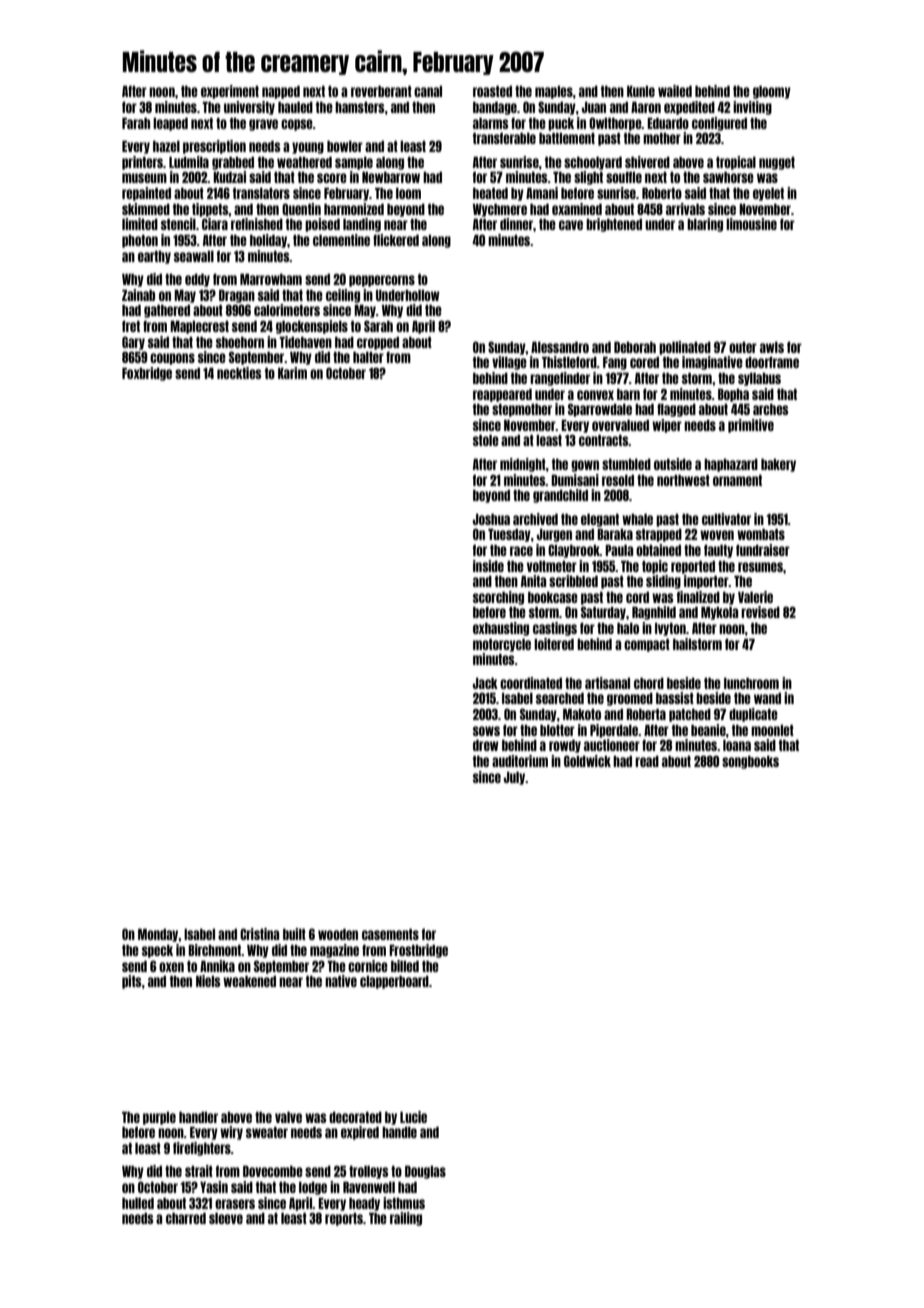 The width and height of the page is (924, 1308). Describe the element at coordinates (515, 778) in the page. I see `July` at that location.
